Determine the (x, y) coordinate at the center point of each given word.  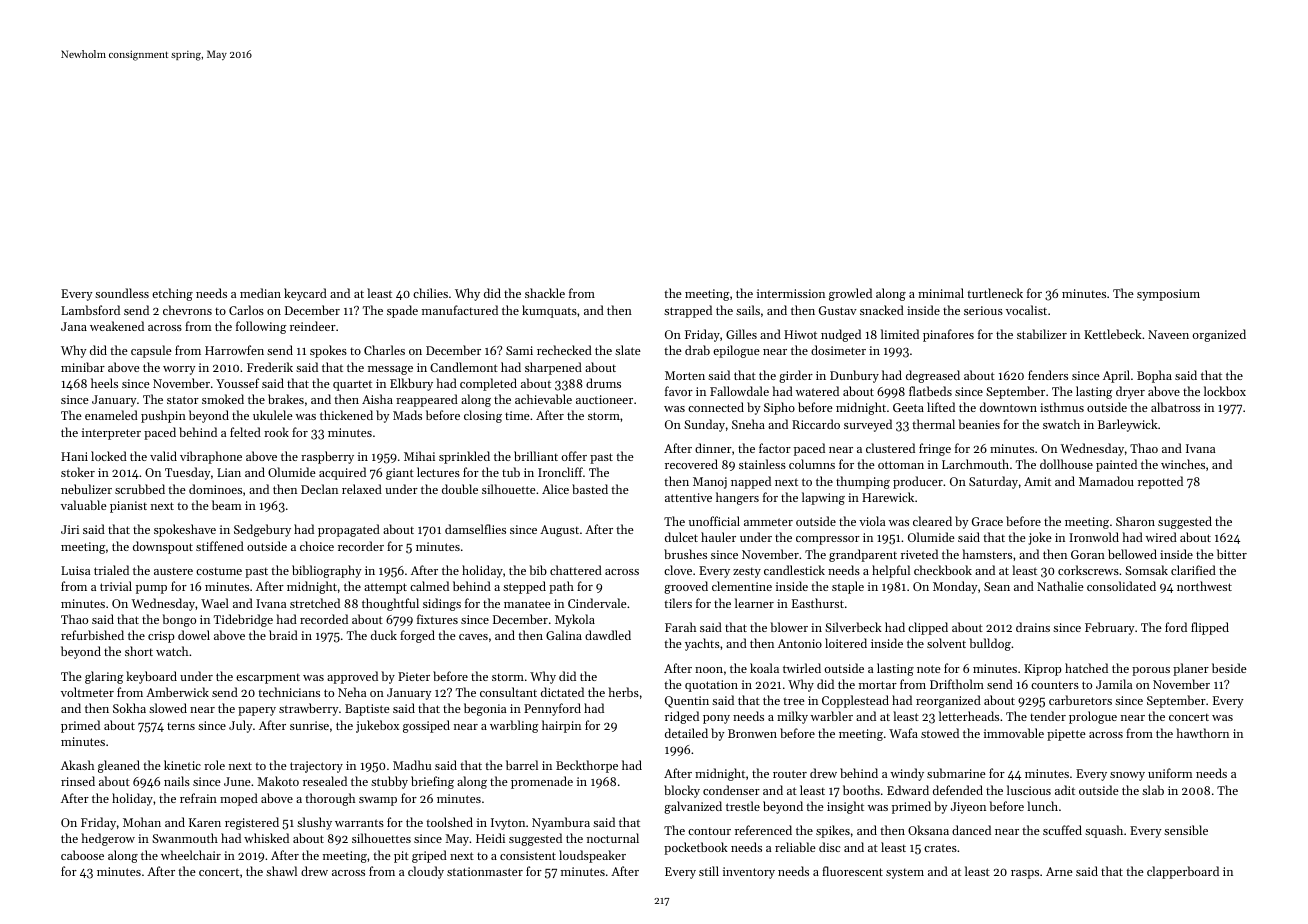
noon (709, 670)
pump (151, 589)
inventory (749, 873)
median (260, 293)
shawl (281, 871)
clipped (928, 628)
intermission (791, 293)
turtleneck (995, 293)
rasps (1025, 874)
